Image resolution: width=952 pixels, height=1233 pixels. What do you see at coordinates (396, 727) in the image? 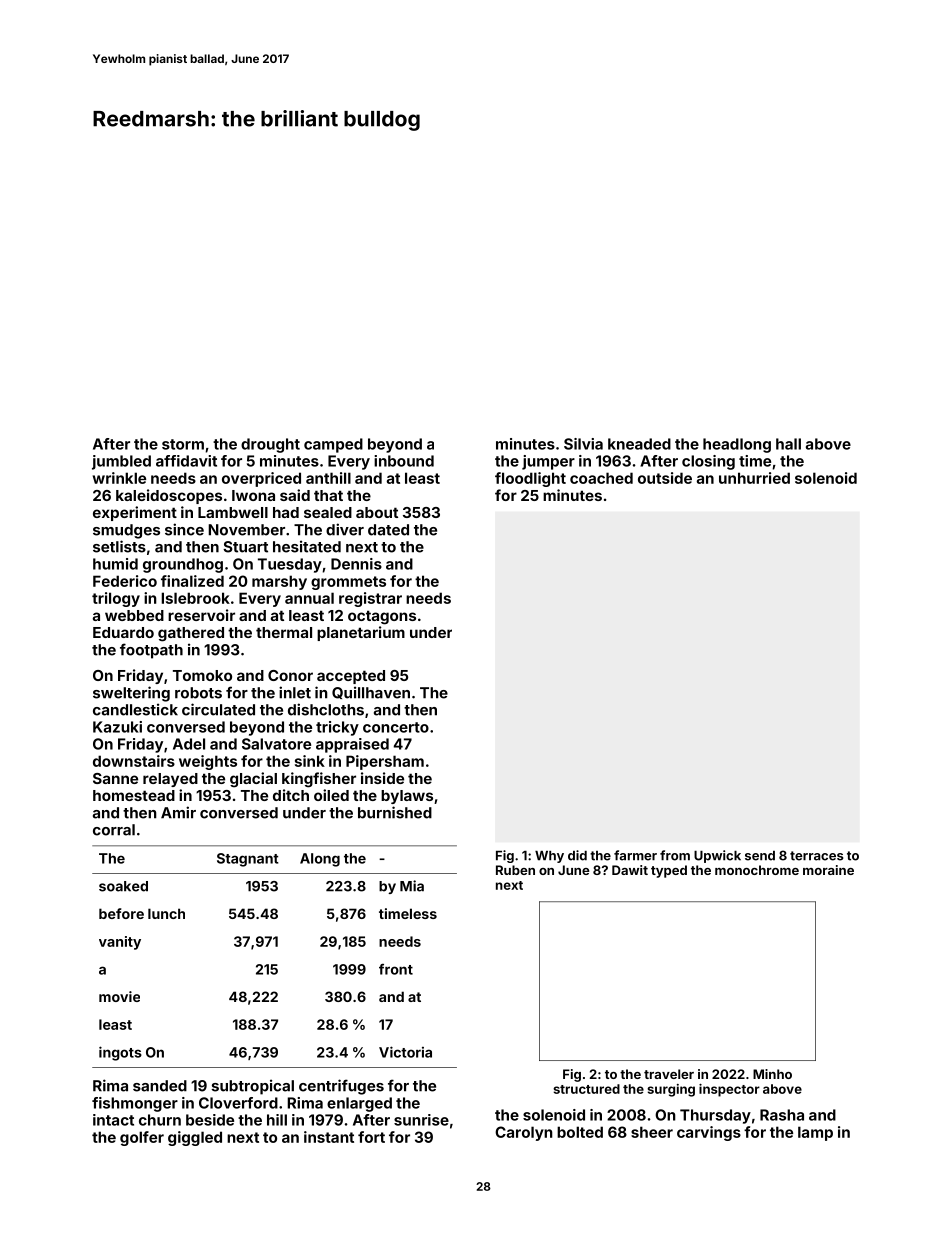
I see `concerto` at bounding box center [396, 727].
